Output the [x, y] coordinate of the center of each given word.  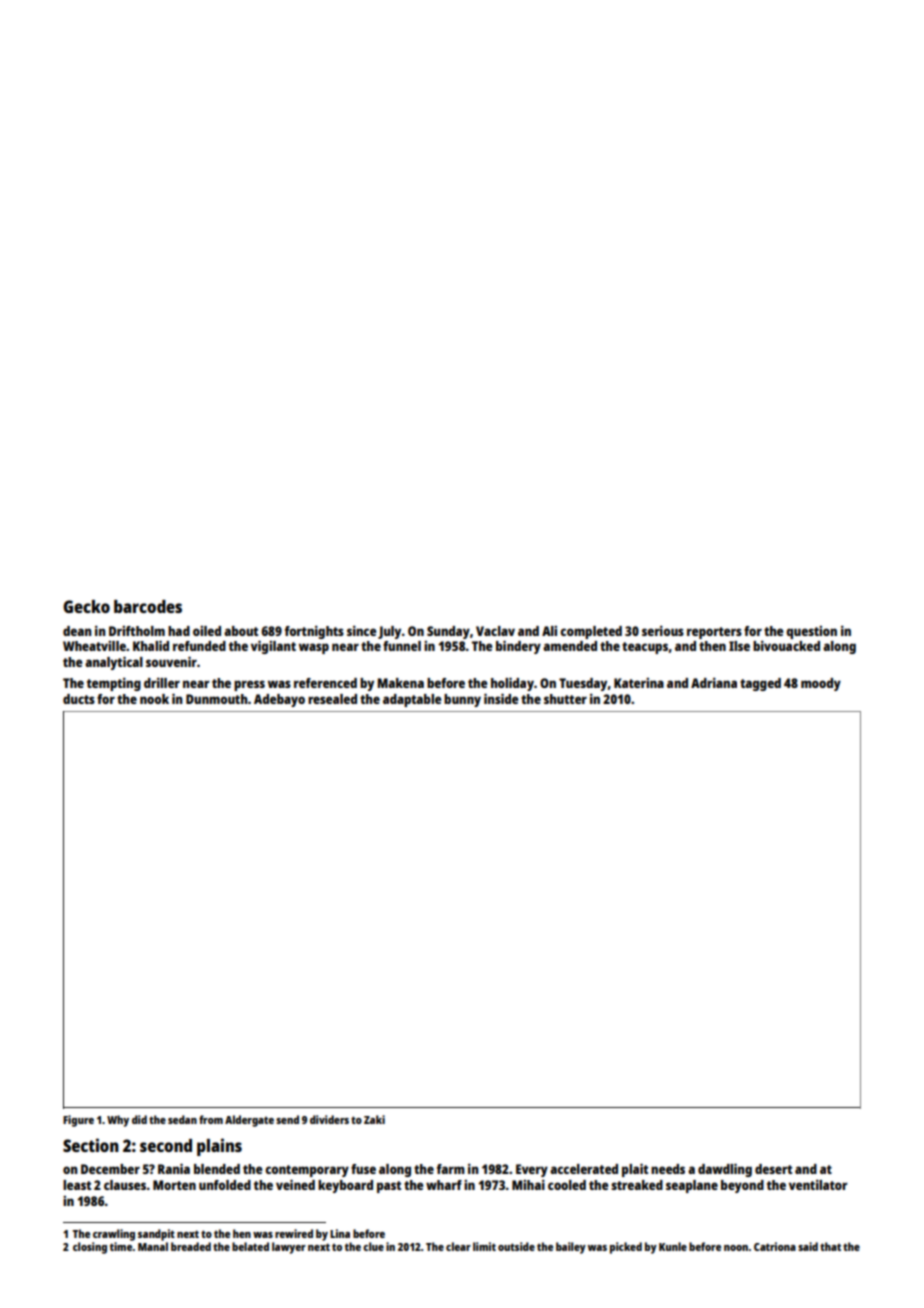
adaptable [412, 700]
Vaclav [495, 631]
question [811, 632]
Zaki [374, 1119]
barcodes [148, 606]
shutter [565, 699]
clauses [125, 1185]
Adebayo [279, 700]
